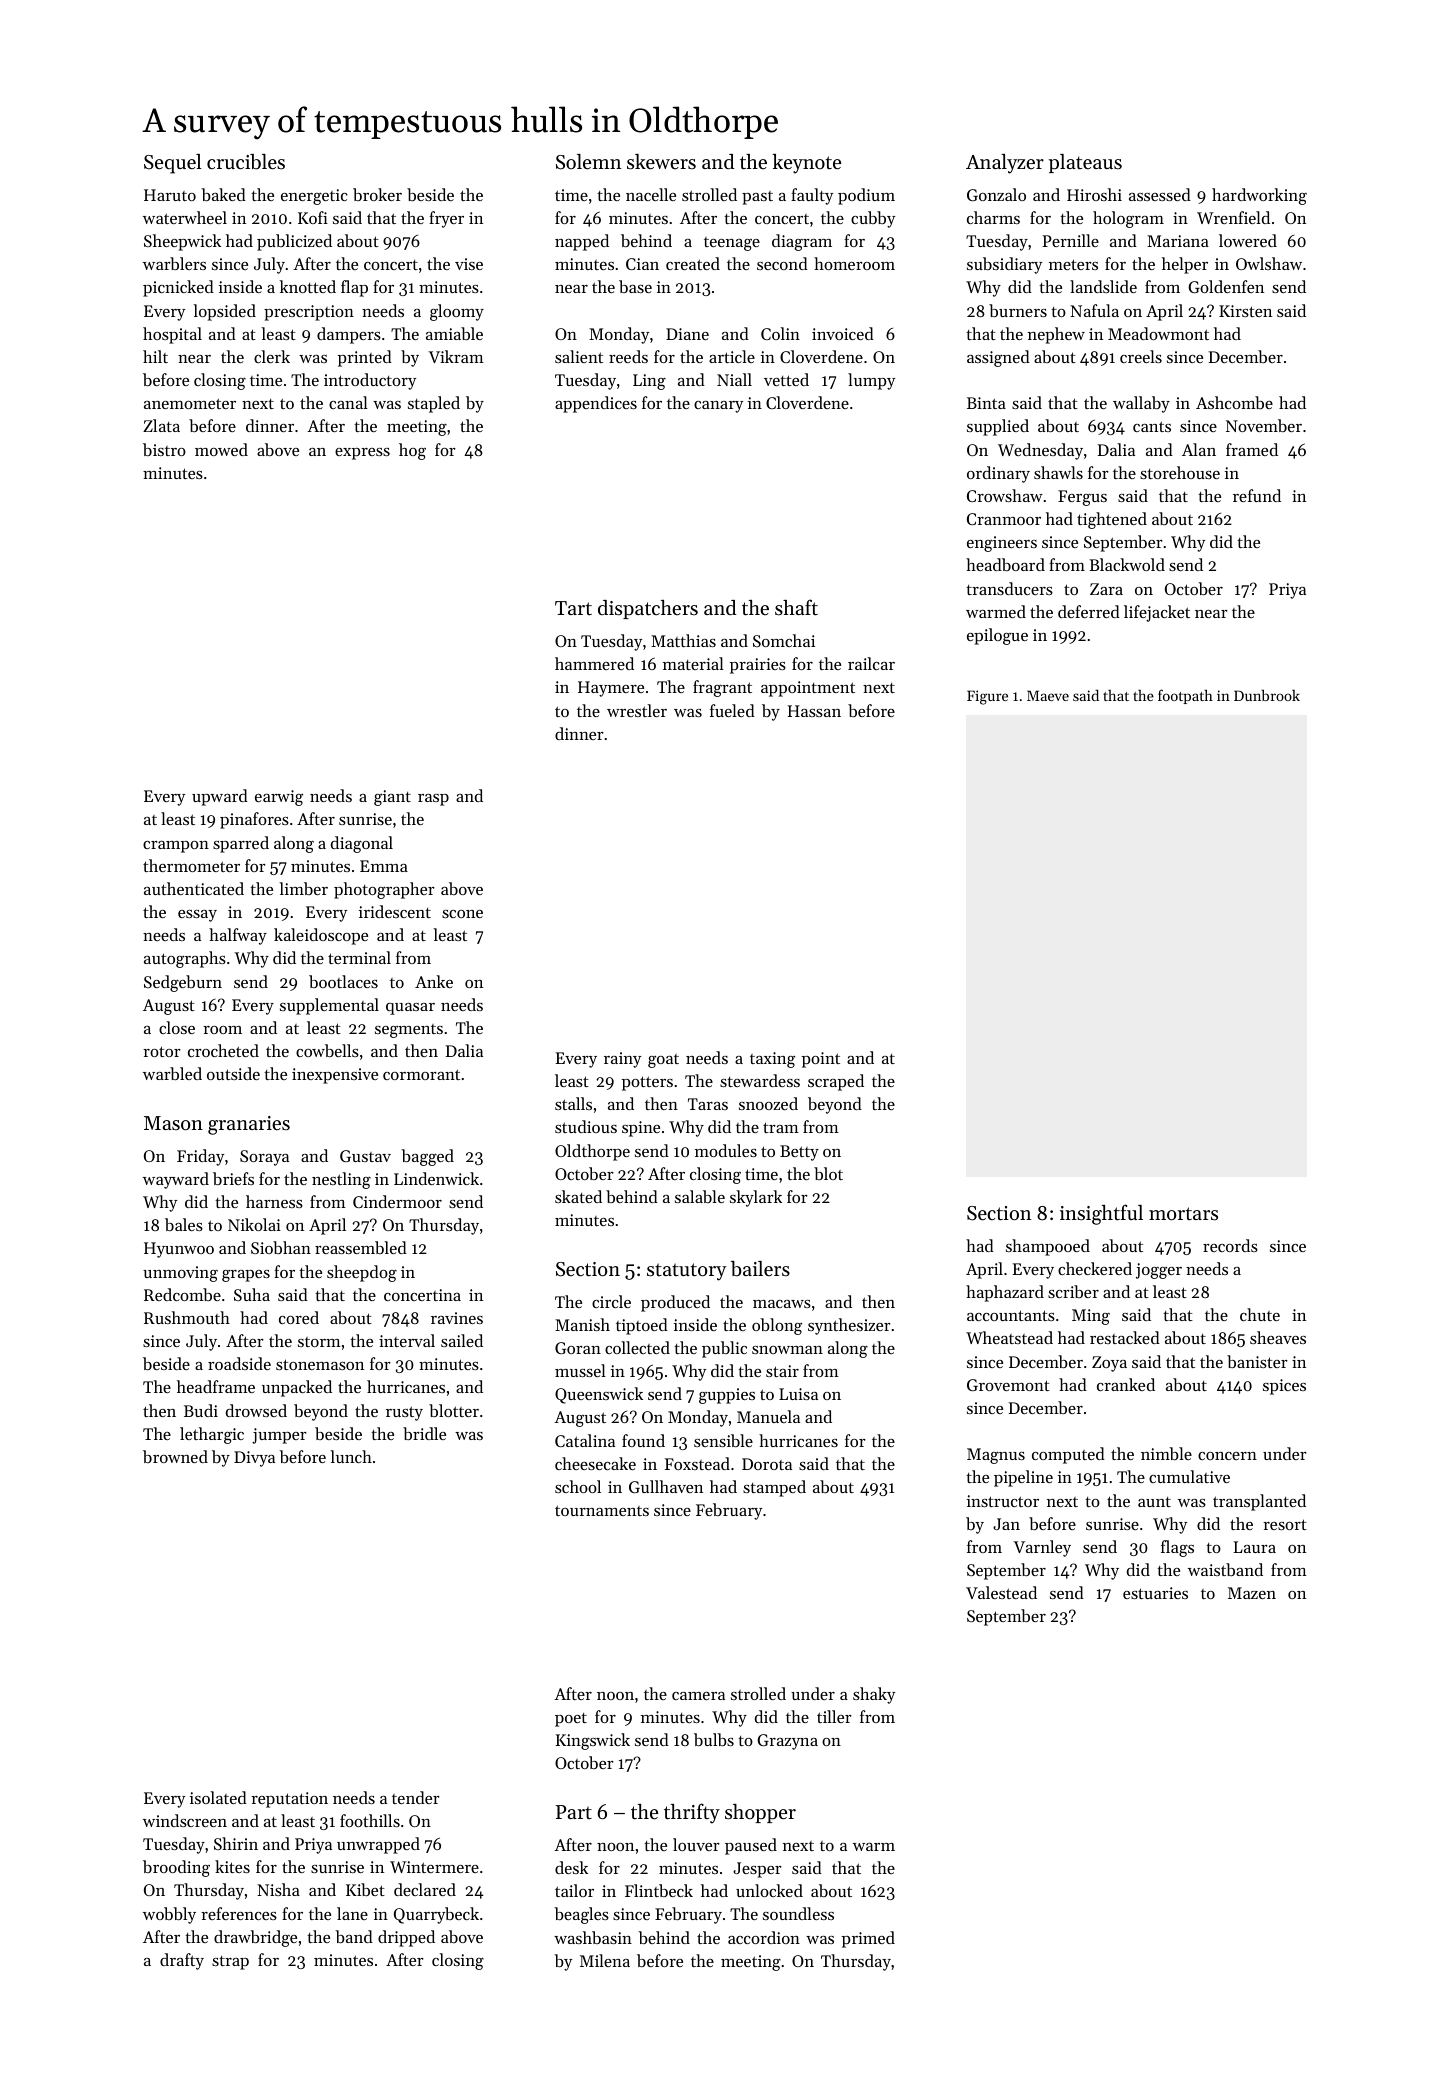  What do you see at coordinates (1048, 695) in the document?
I see `Maeve` at bounding box center [1048, 695].
